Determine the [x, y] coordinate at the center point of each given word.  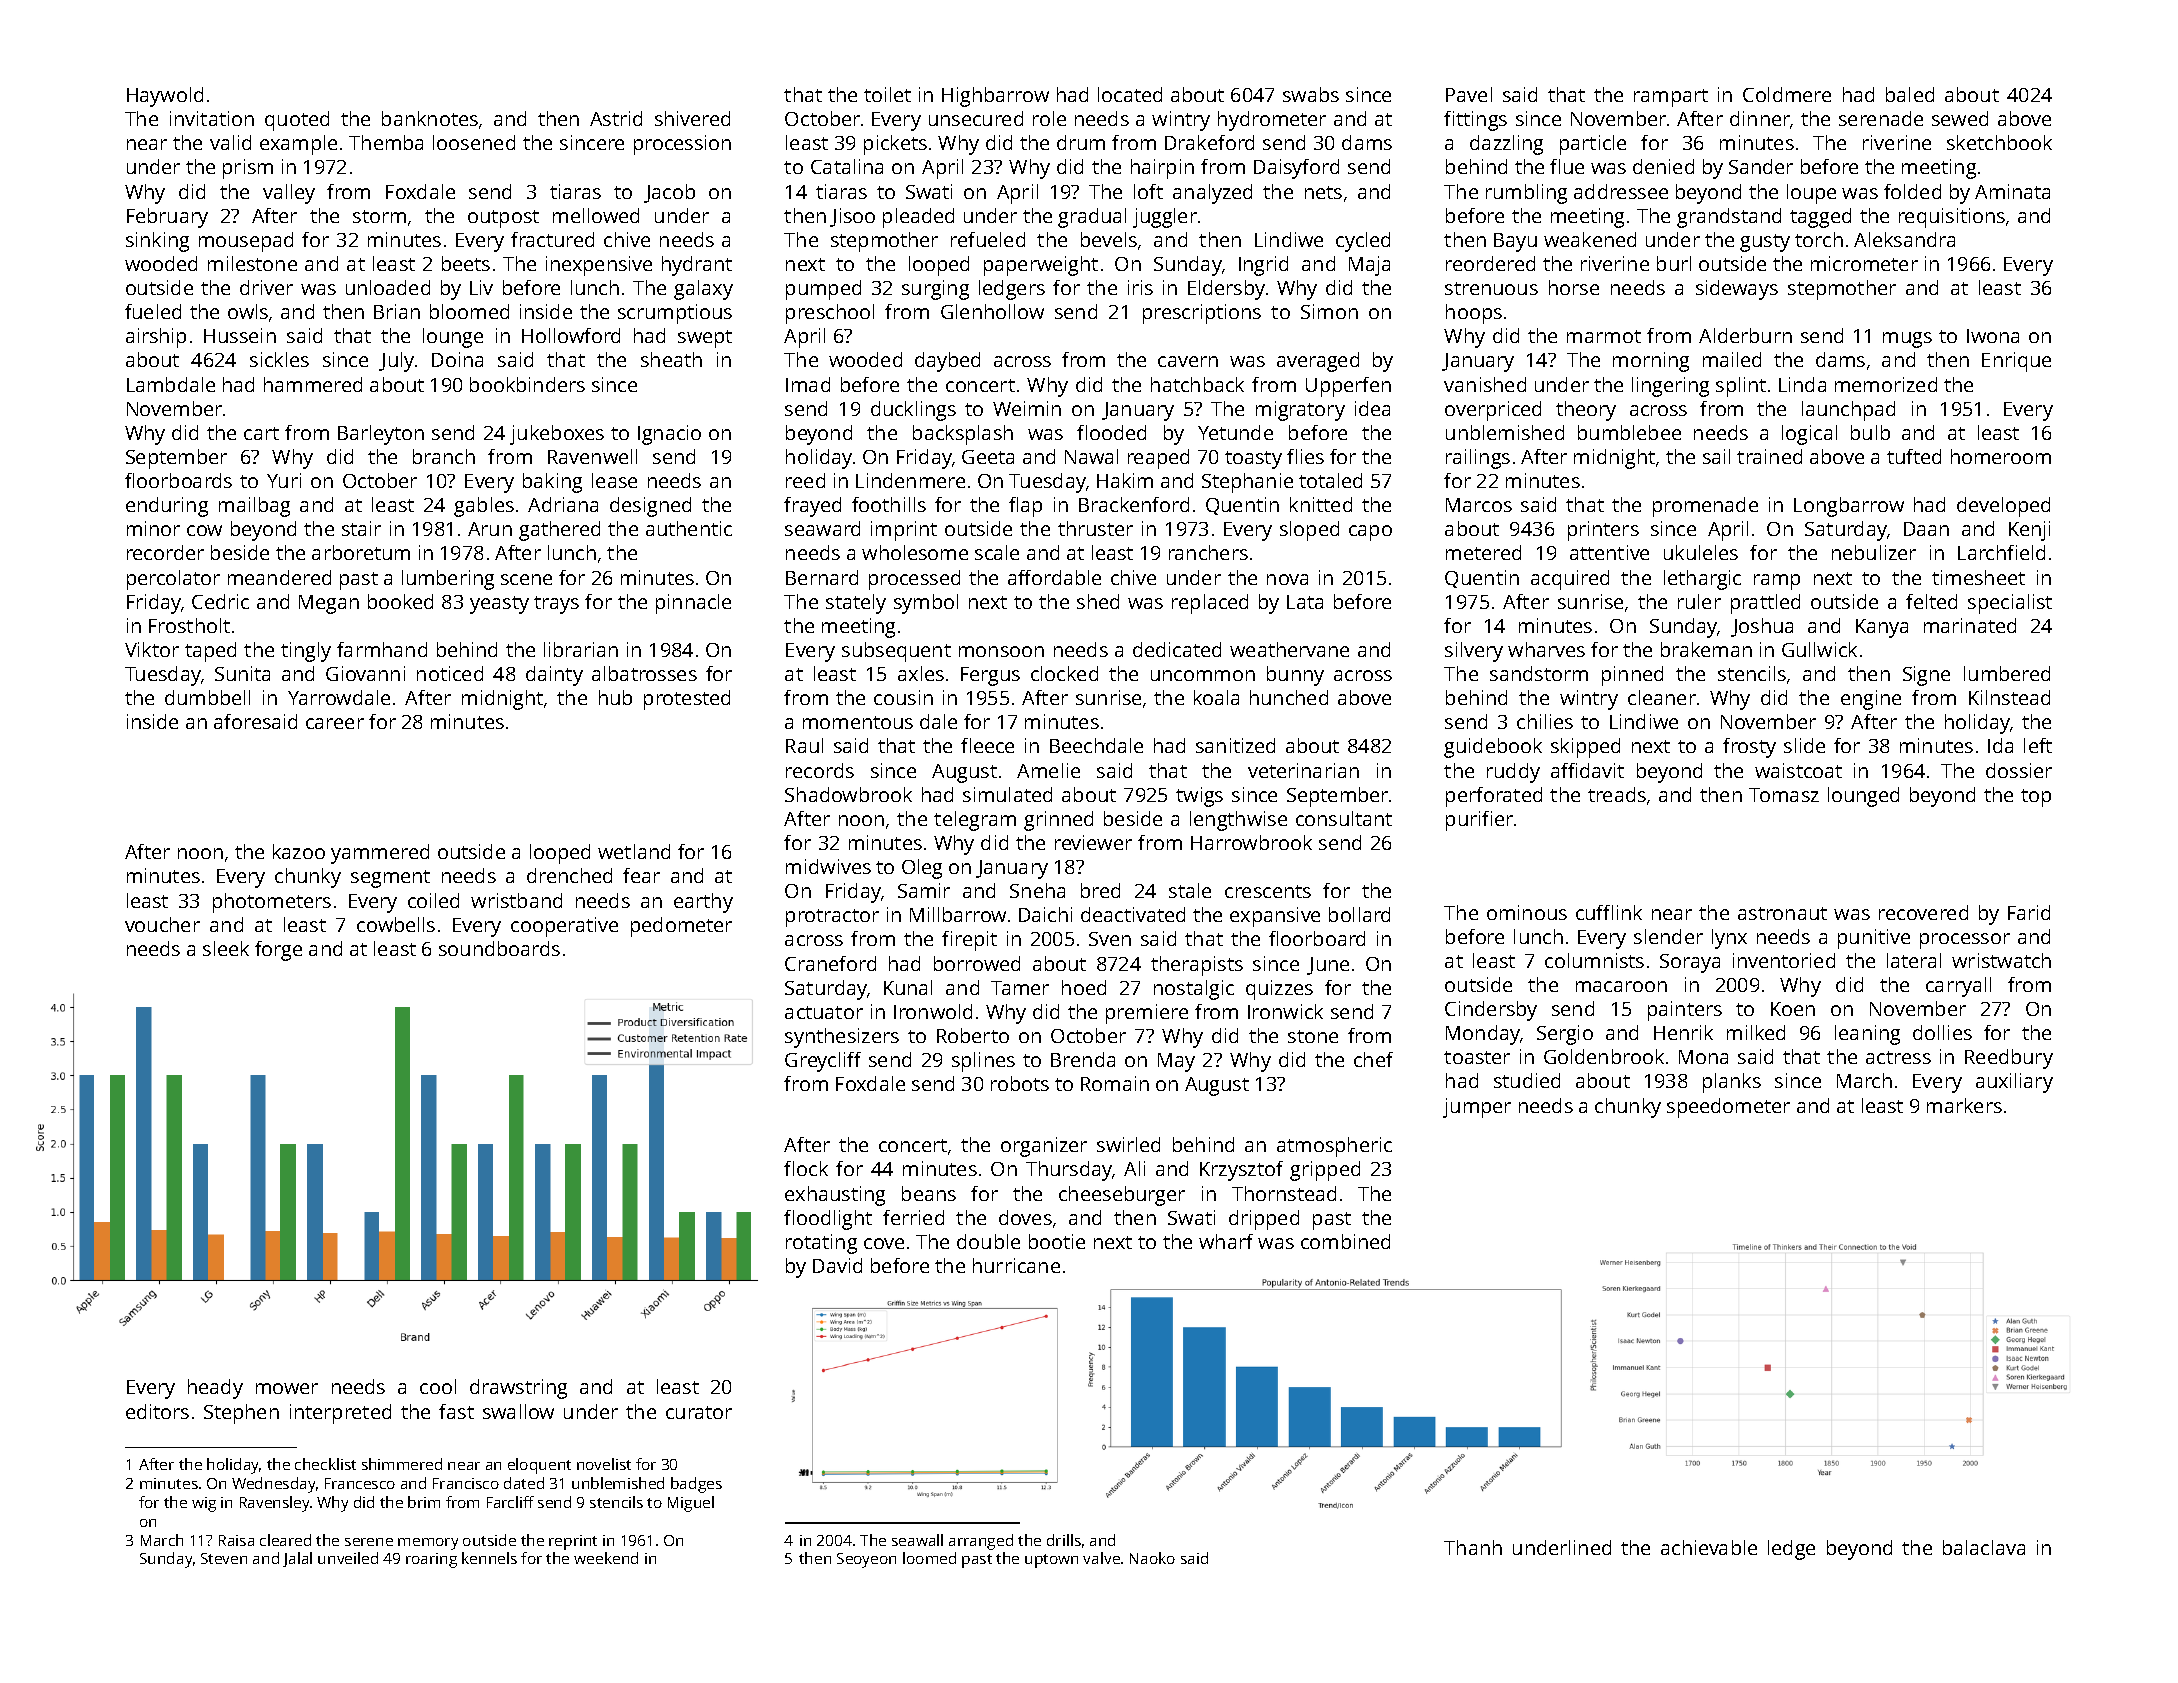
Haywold [165, 97]
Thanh [1473, 1547]
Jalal [297, 1559]
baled [1910, 94]
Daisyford [1296, 169]
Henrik [1683, 1032]
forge [278, 951]
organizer [1044, 1147]
